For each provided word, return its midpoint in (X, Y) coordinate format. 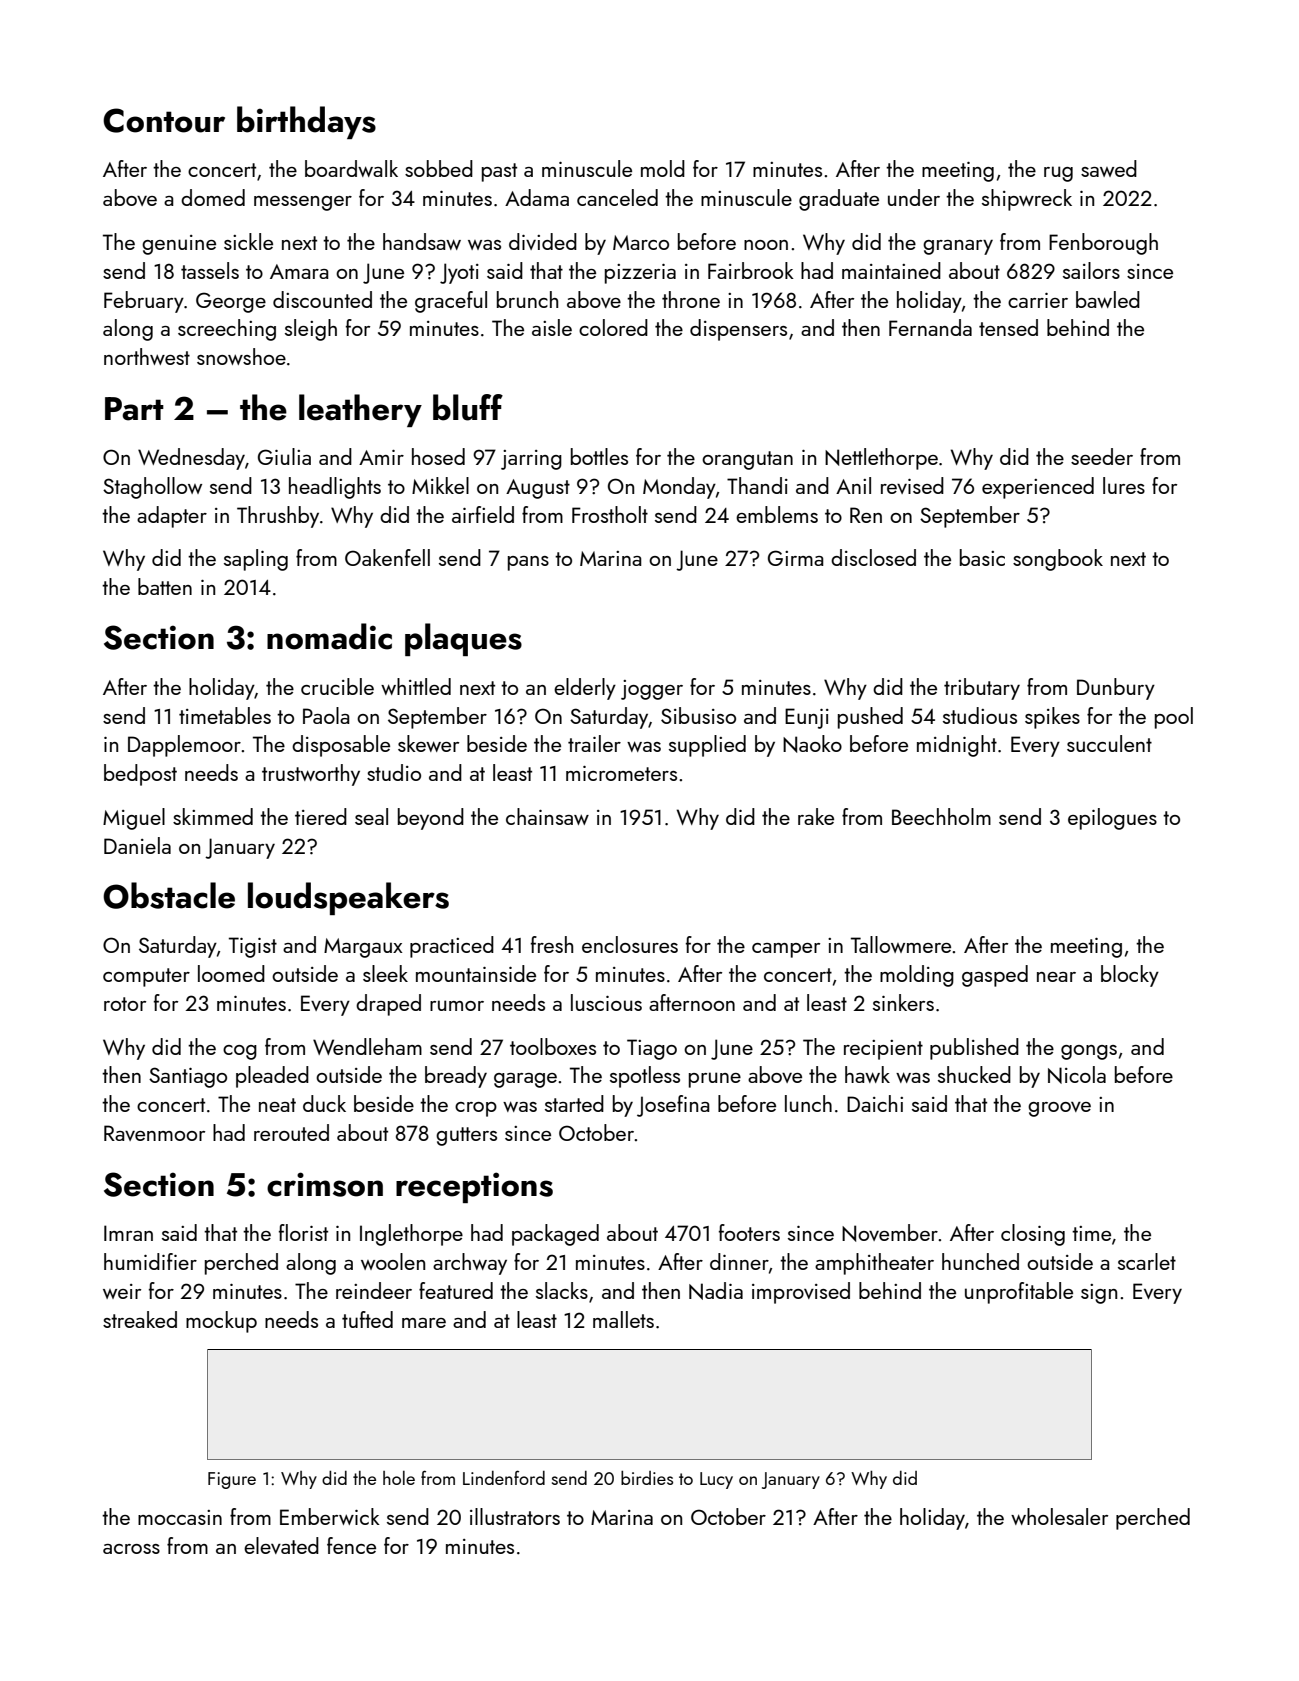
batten (165, 586)
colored (613, 327)
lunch (808, 1103)
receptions (474, 1187)
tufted (367, 1319)
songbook (1058, 560)
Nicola (1077, 1075)
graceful (451, 302)
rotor (125, 1004)
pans (528, 563)
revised (912, 485)
